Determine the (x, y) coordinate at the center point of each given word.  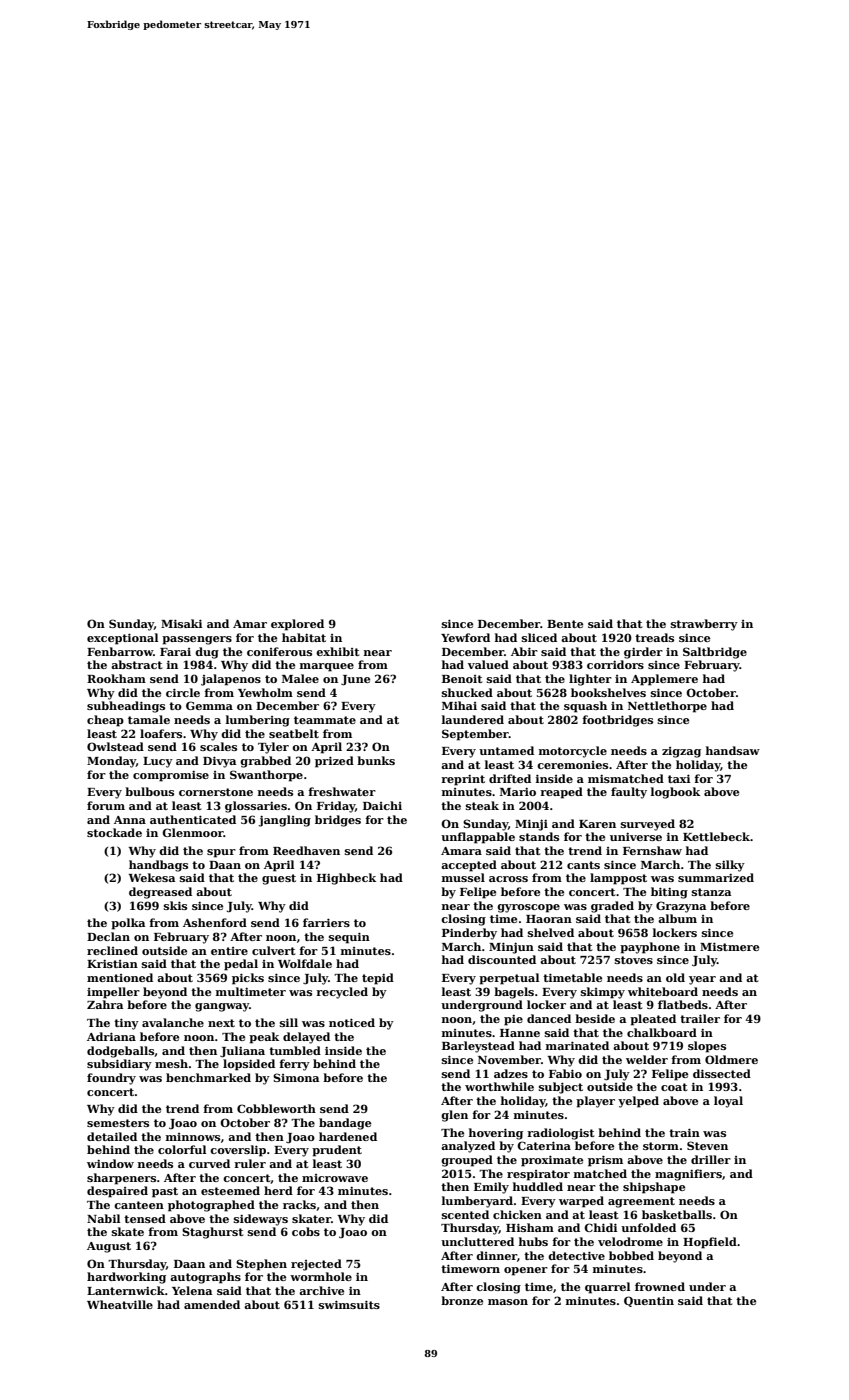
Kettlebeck (716, 836)
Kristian (112, 964)
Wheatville (120, 1304)
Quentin (649, 1301)
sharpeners (121, 1179)
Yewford (465, 637)
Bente (565, 624)
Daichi (382, 805)
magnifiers (688, 1175)
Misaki (181, 623)
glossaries (256, 807)
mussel (463, 877)
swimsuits (349, 1304)
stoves (634, 960)
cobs (306, 1231)
